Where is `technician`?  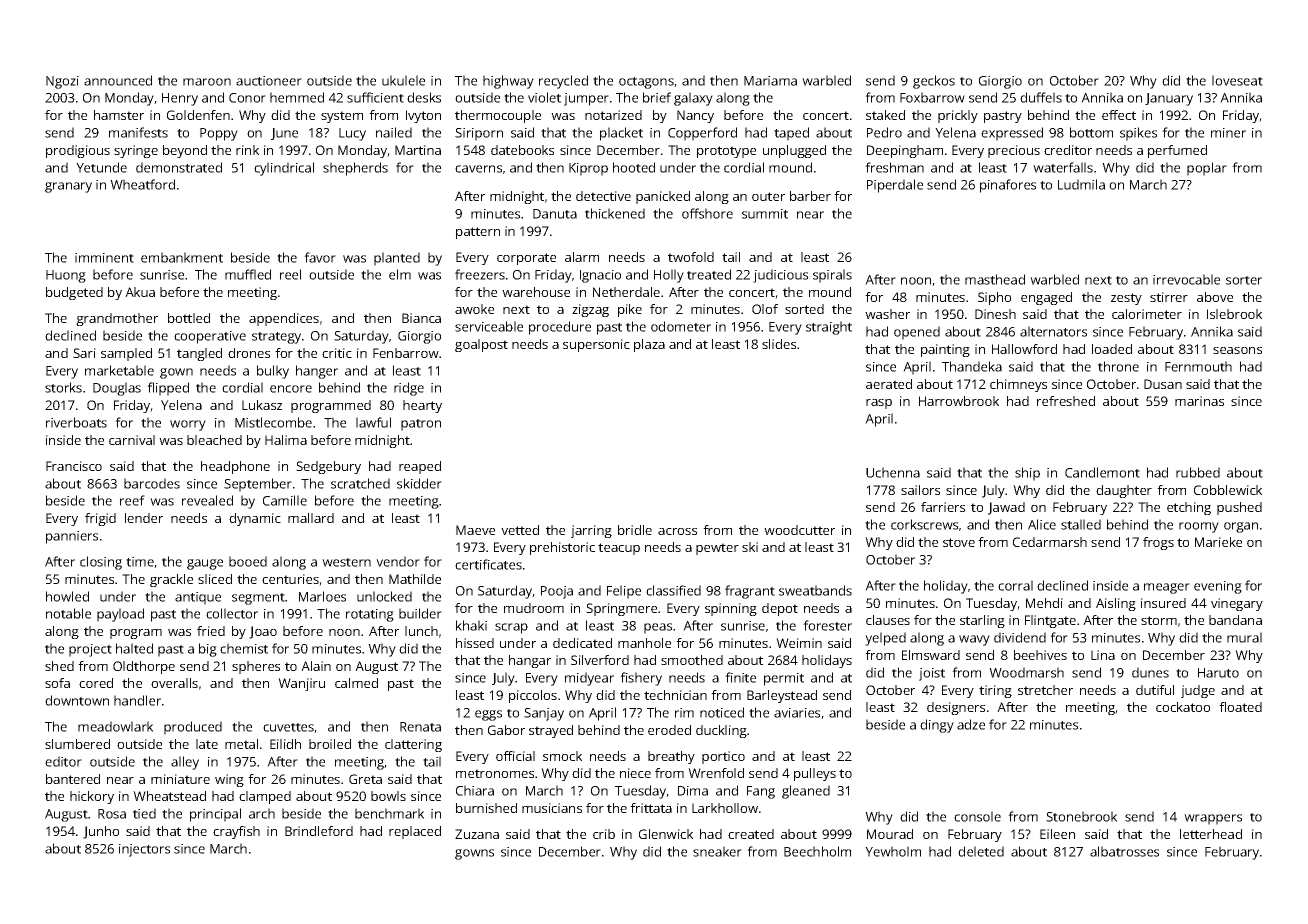
technician is located at coordinates (675, 695).
